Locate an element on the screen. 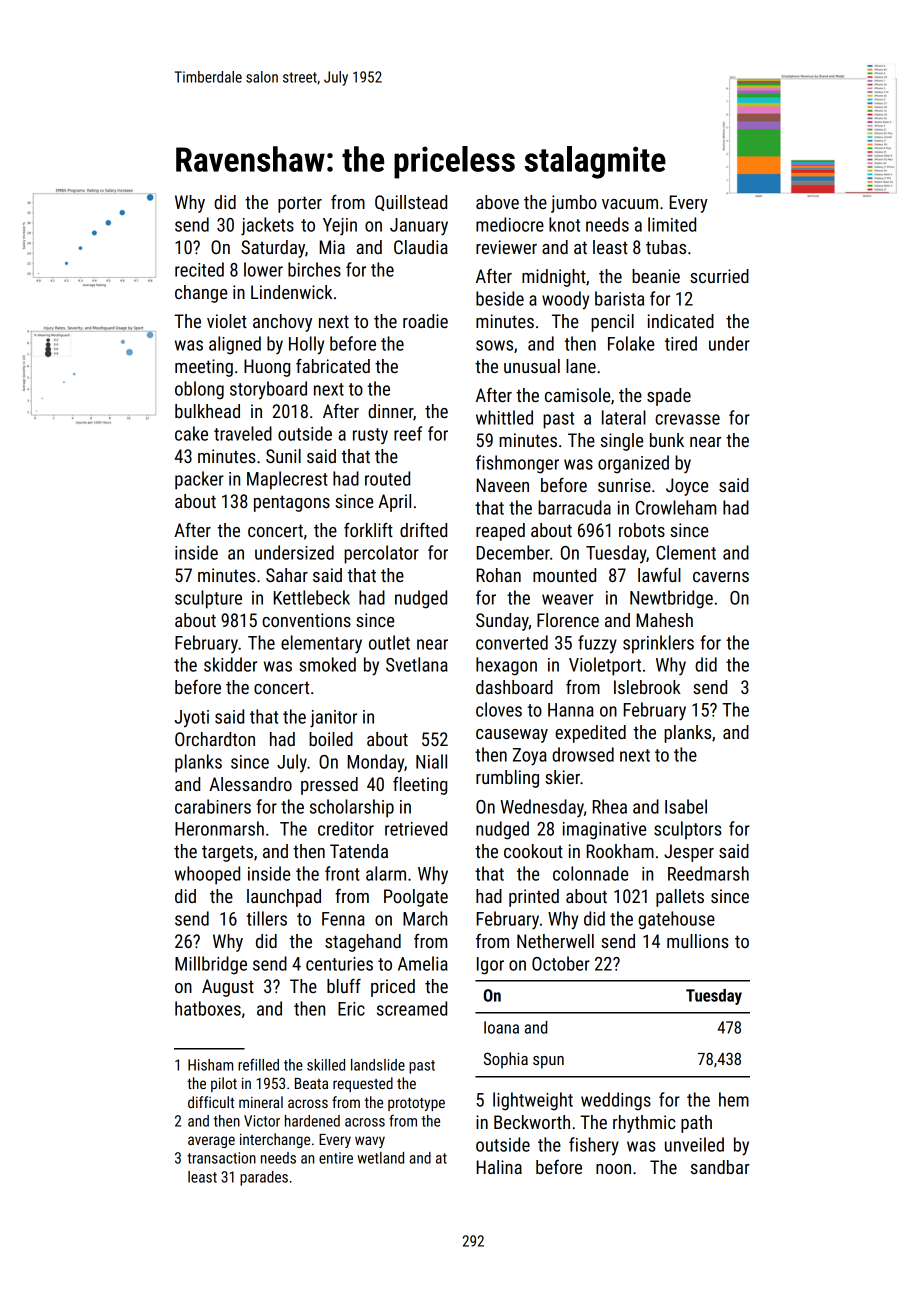  vacuum is located at coordinates (630, 204).
